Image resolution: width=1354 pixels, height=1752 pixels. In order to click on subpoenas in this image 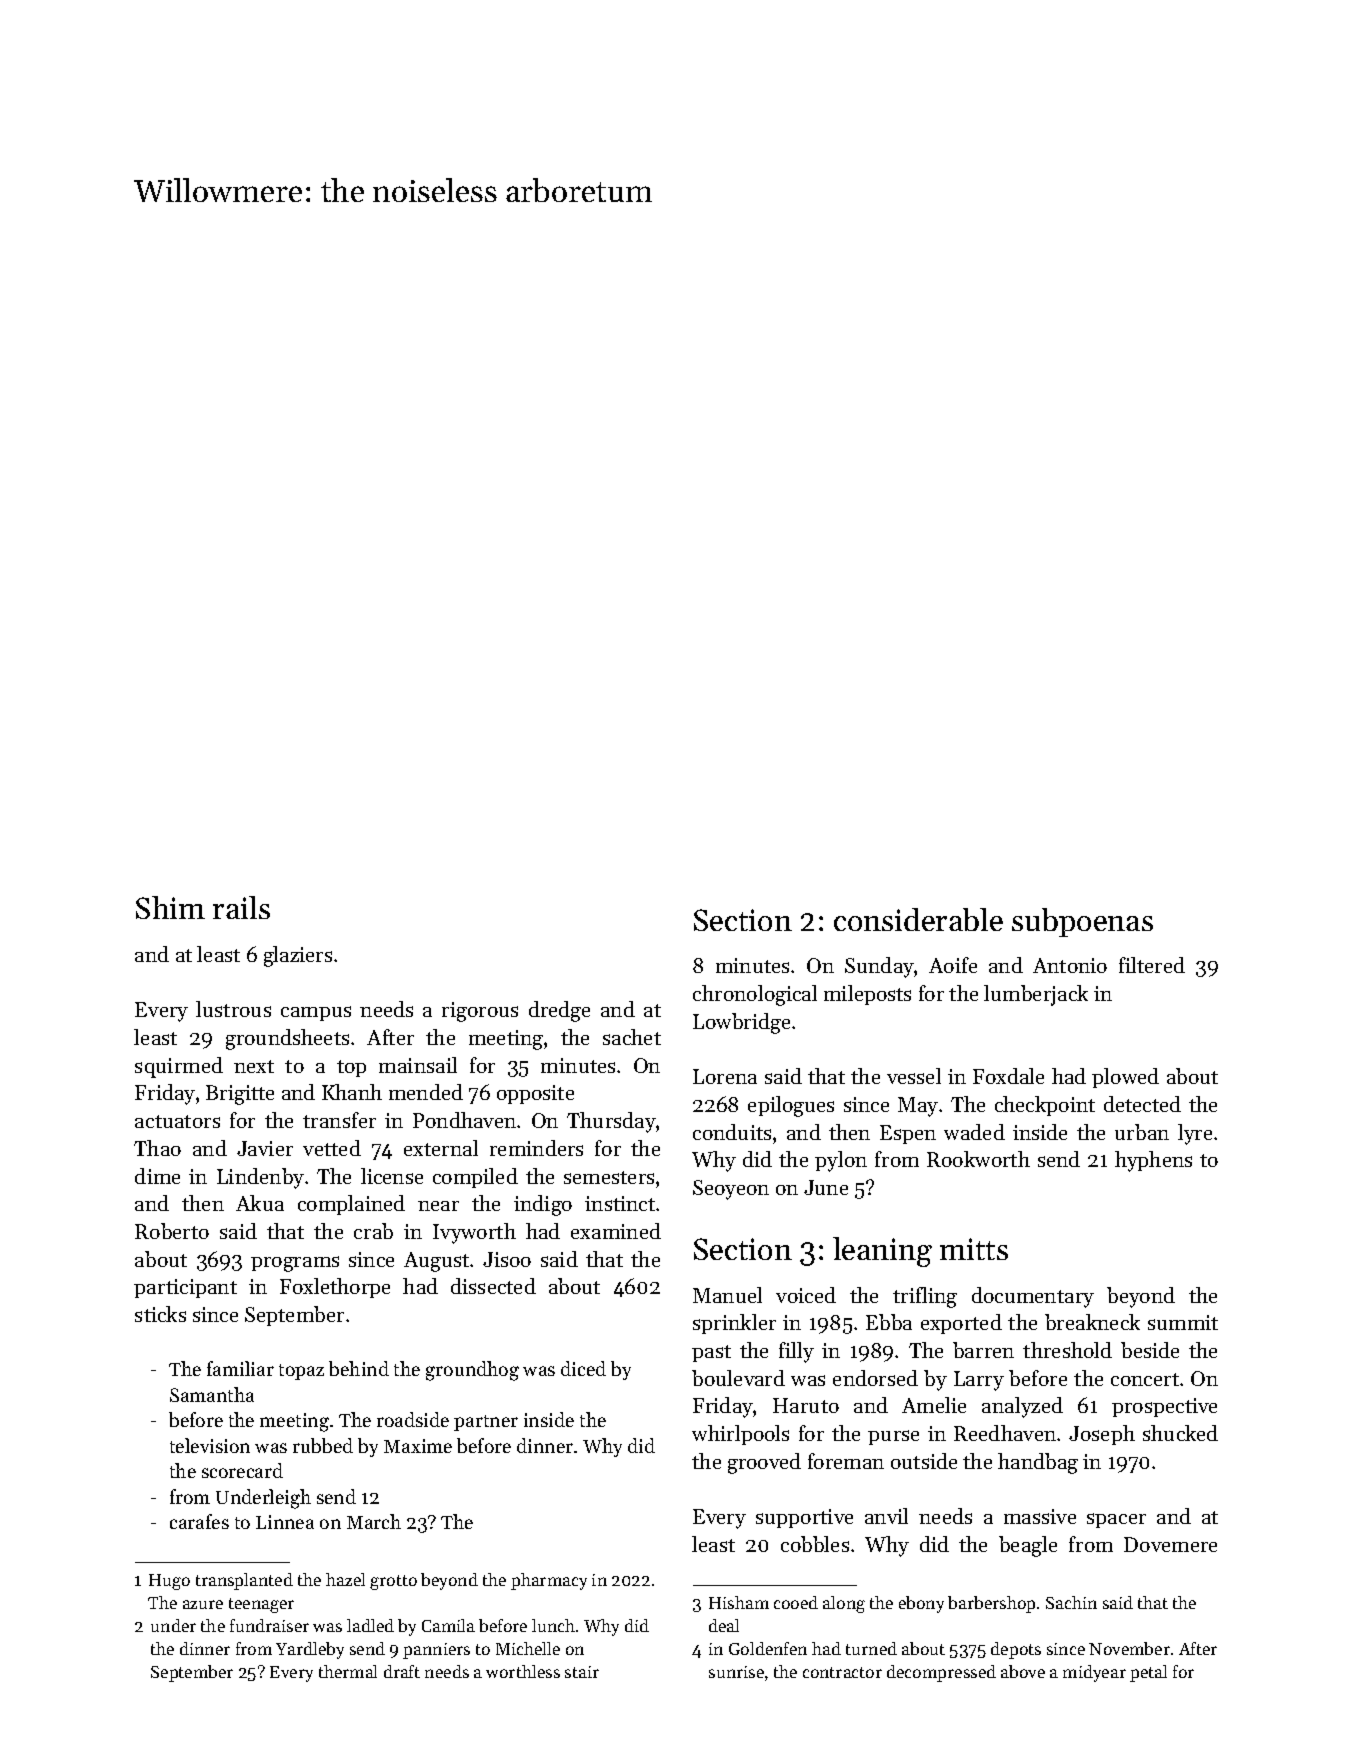, I will do `click(1082, 922)`.
